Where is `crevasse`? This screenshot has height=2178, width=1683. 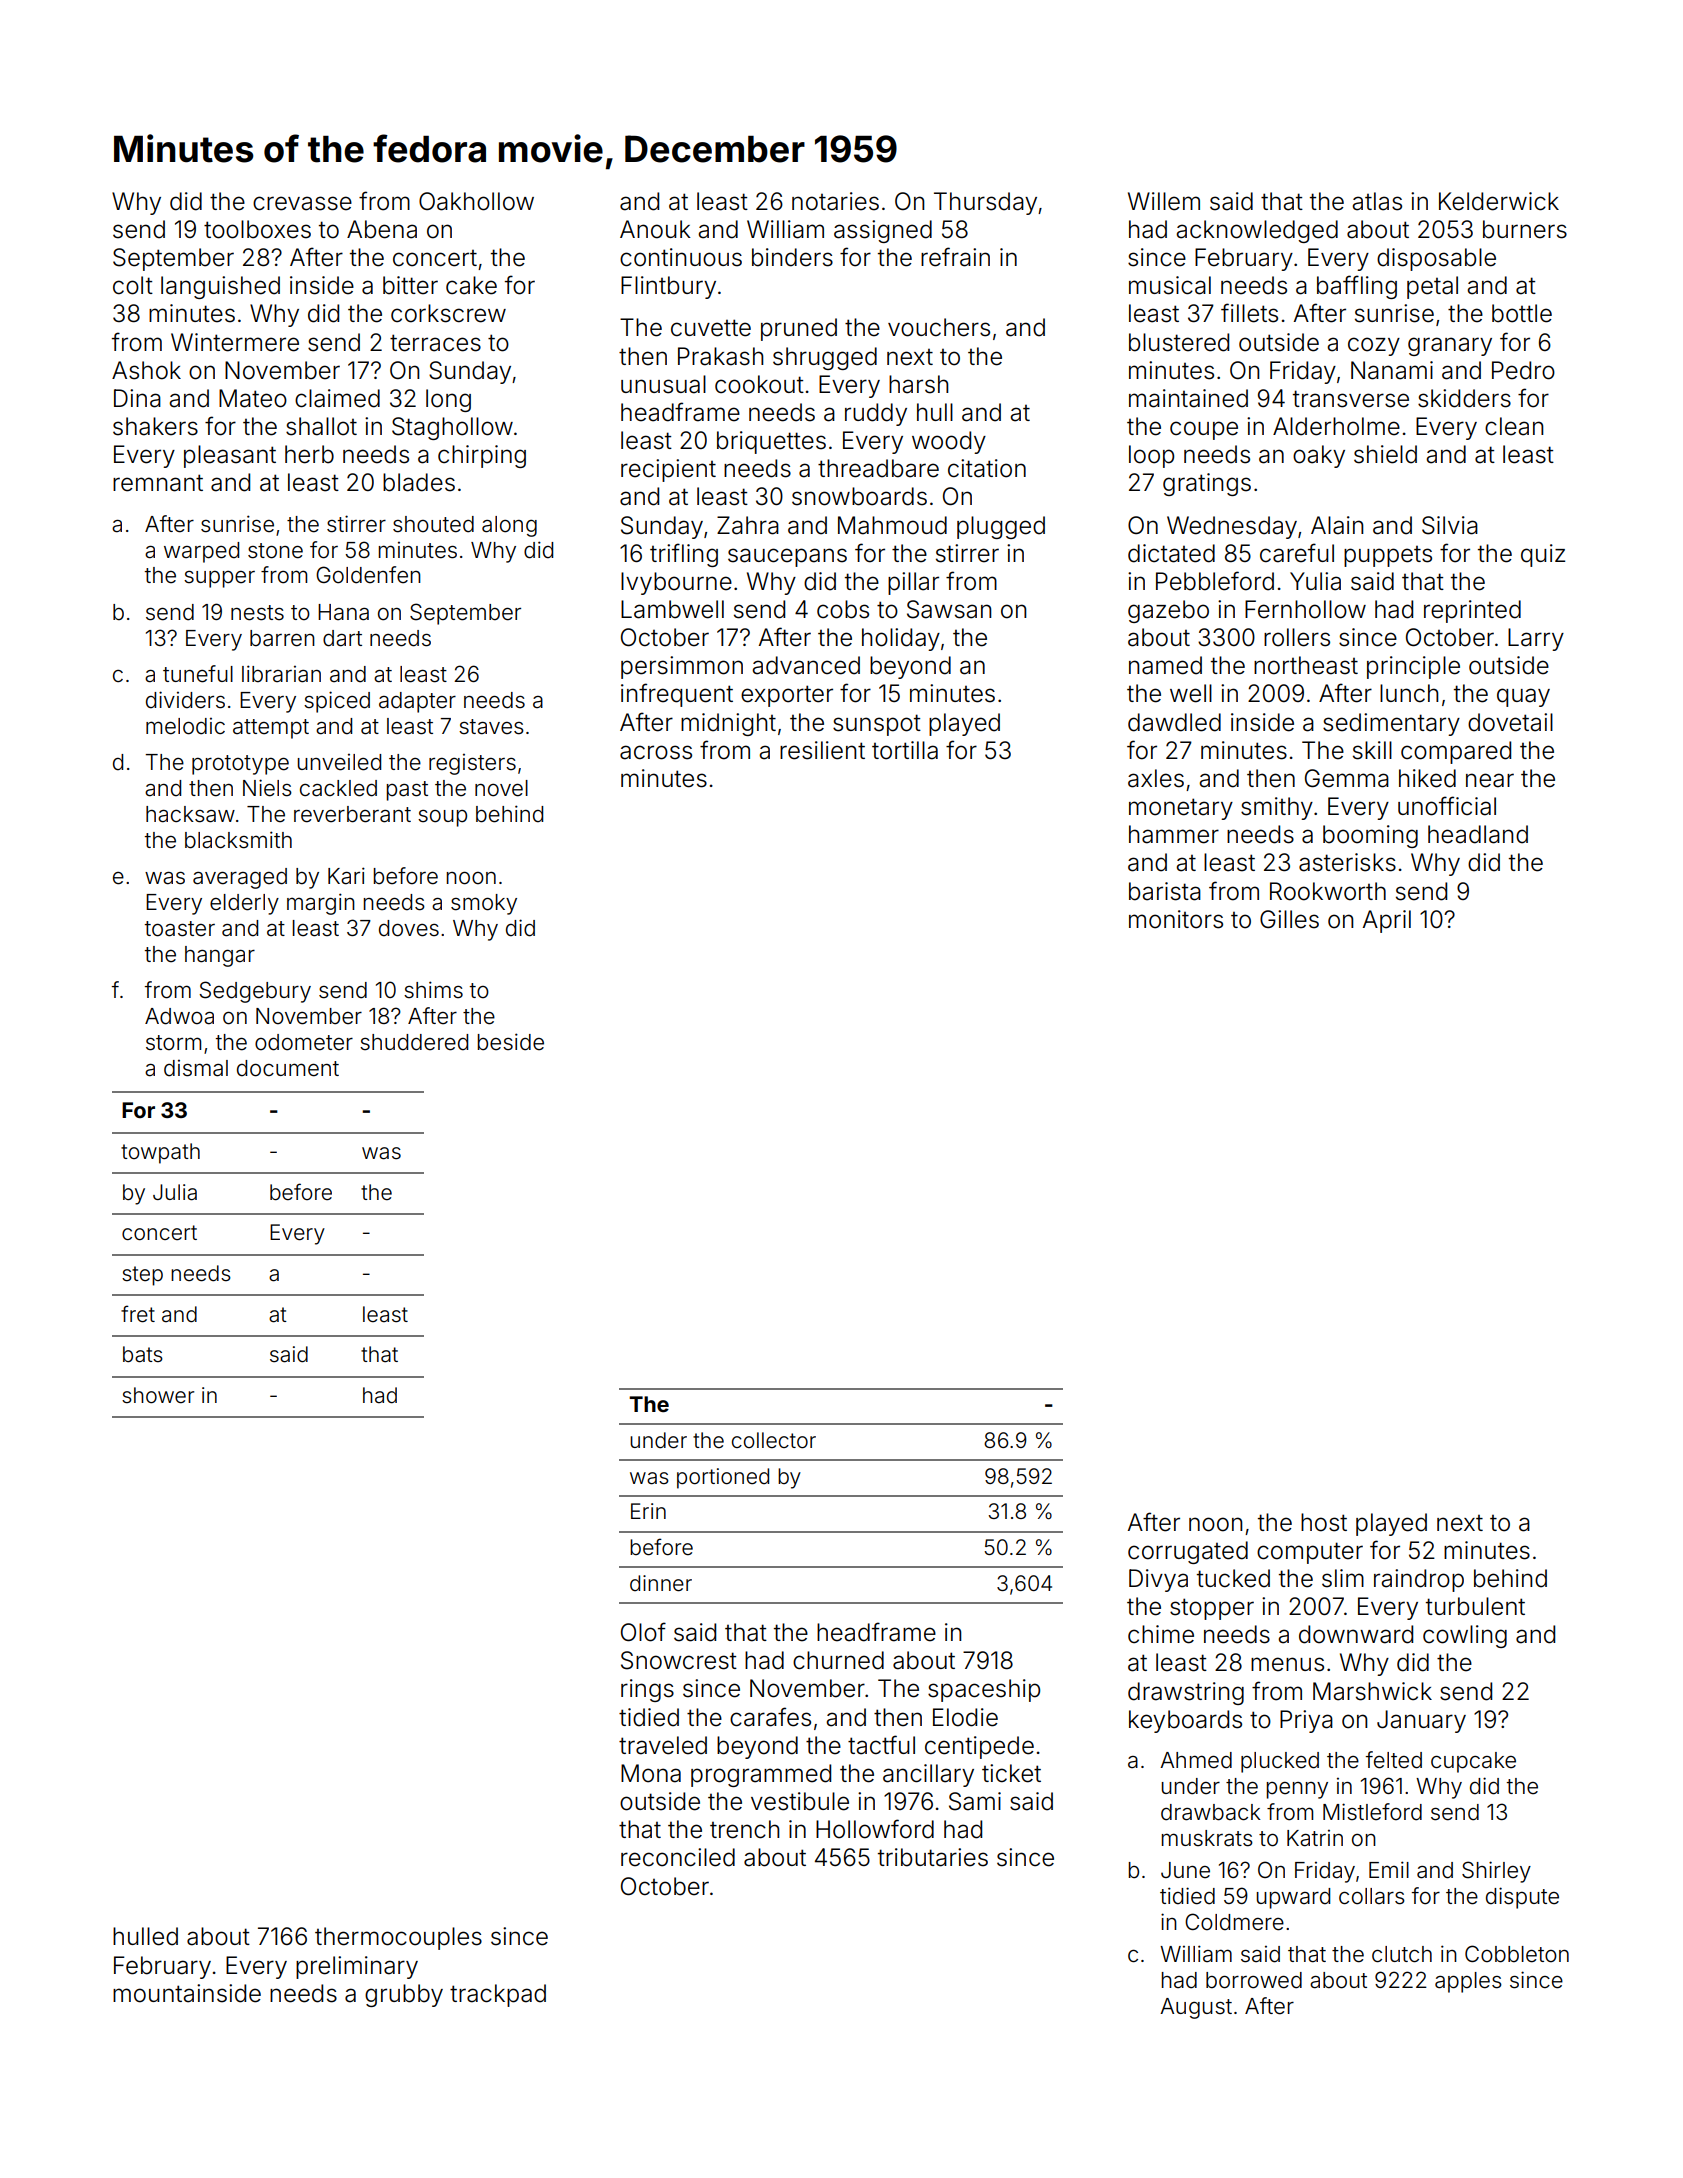 crevasse is located at coordinates (302, 203).
